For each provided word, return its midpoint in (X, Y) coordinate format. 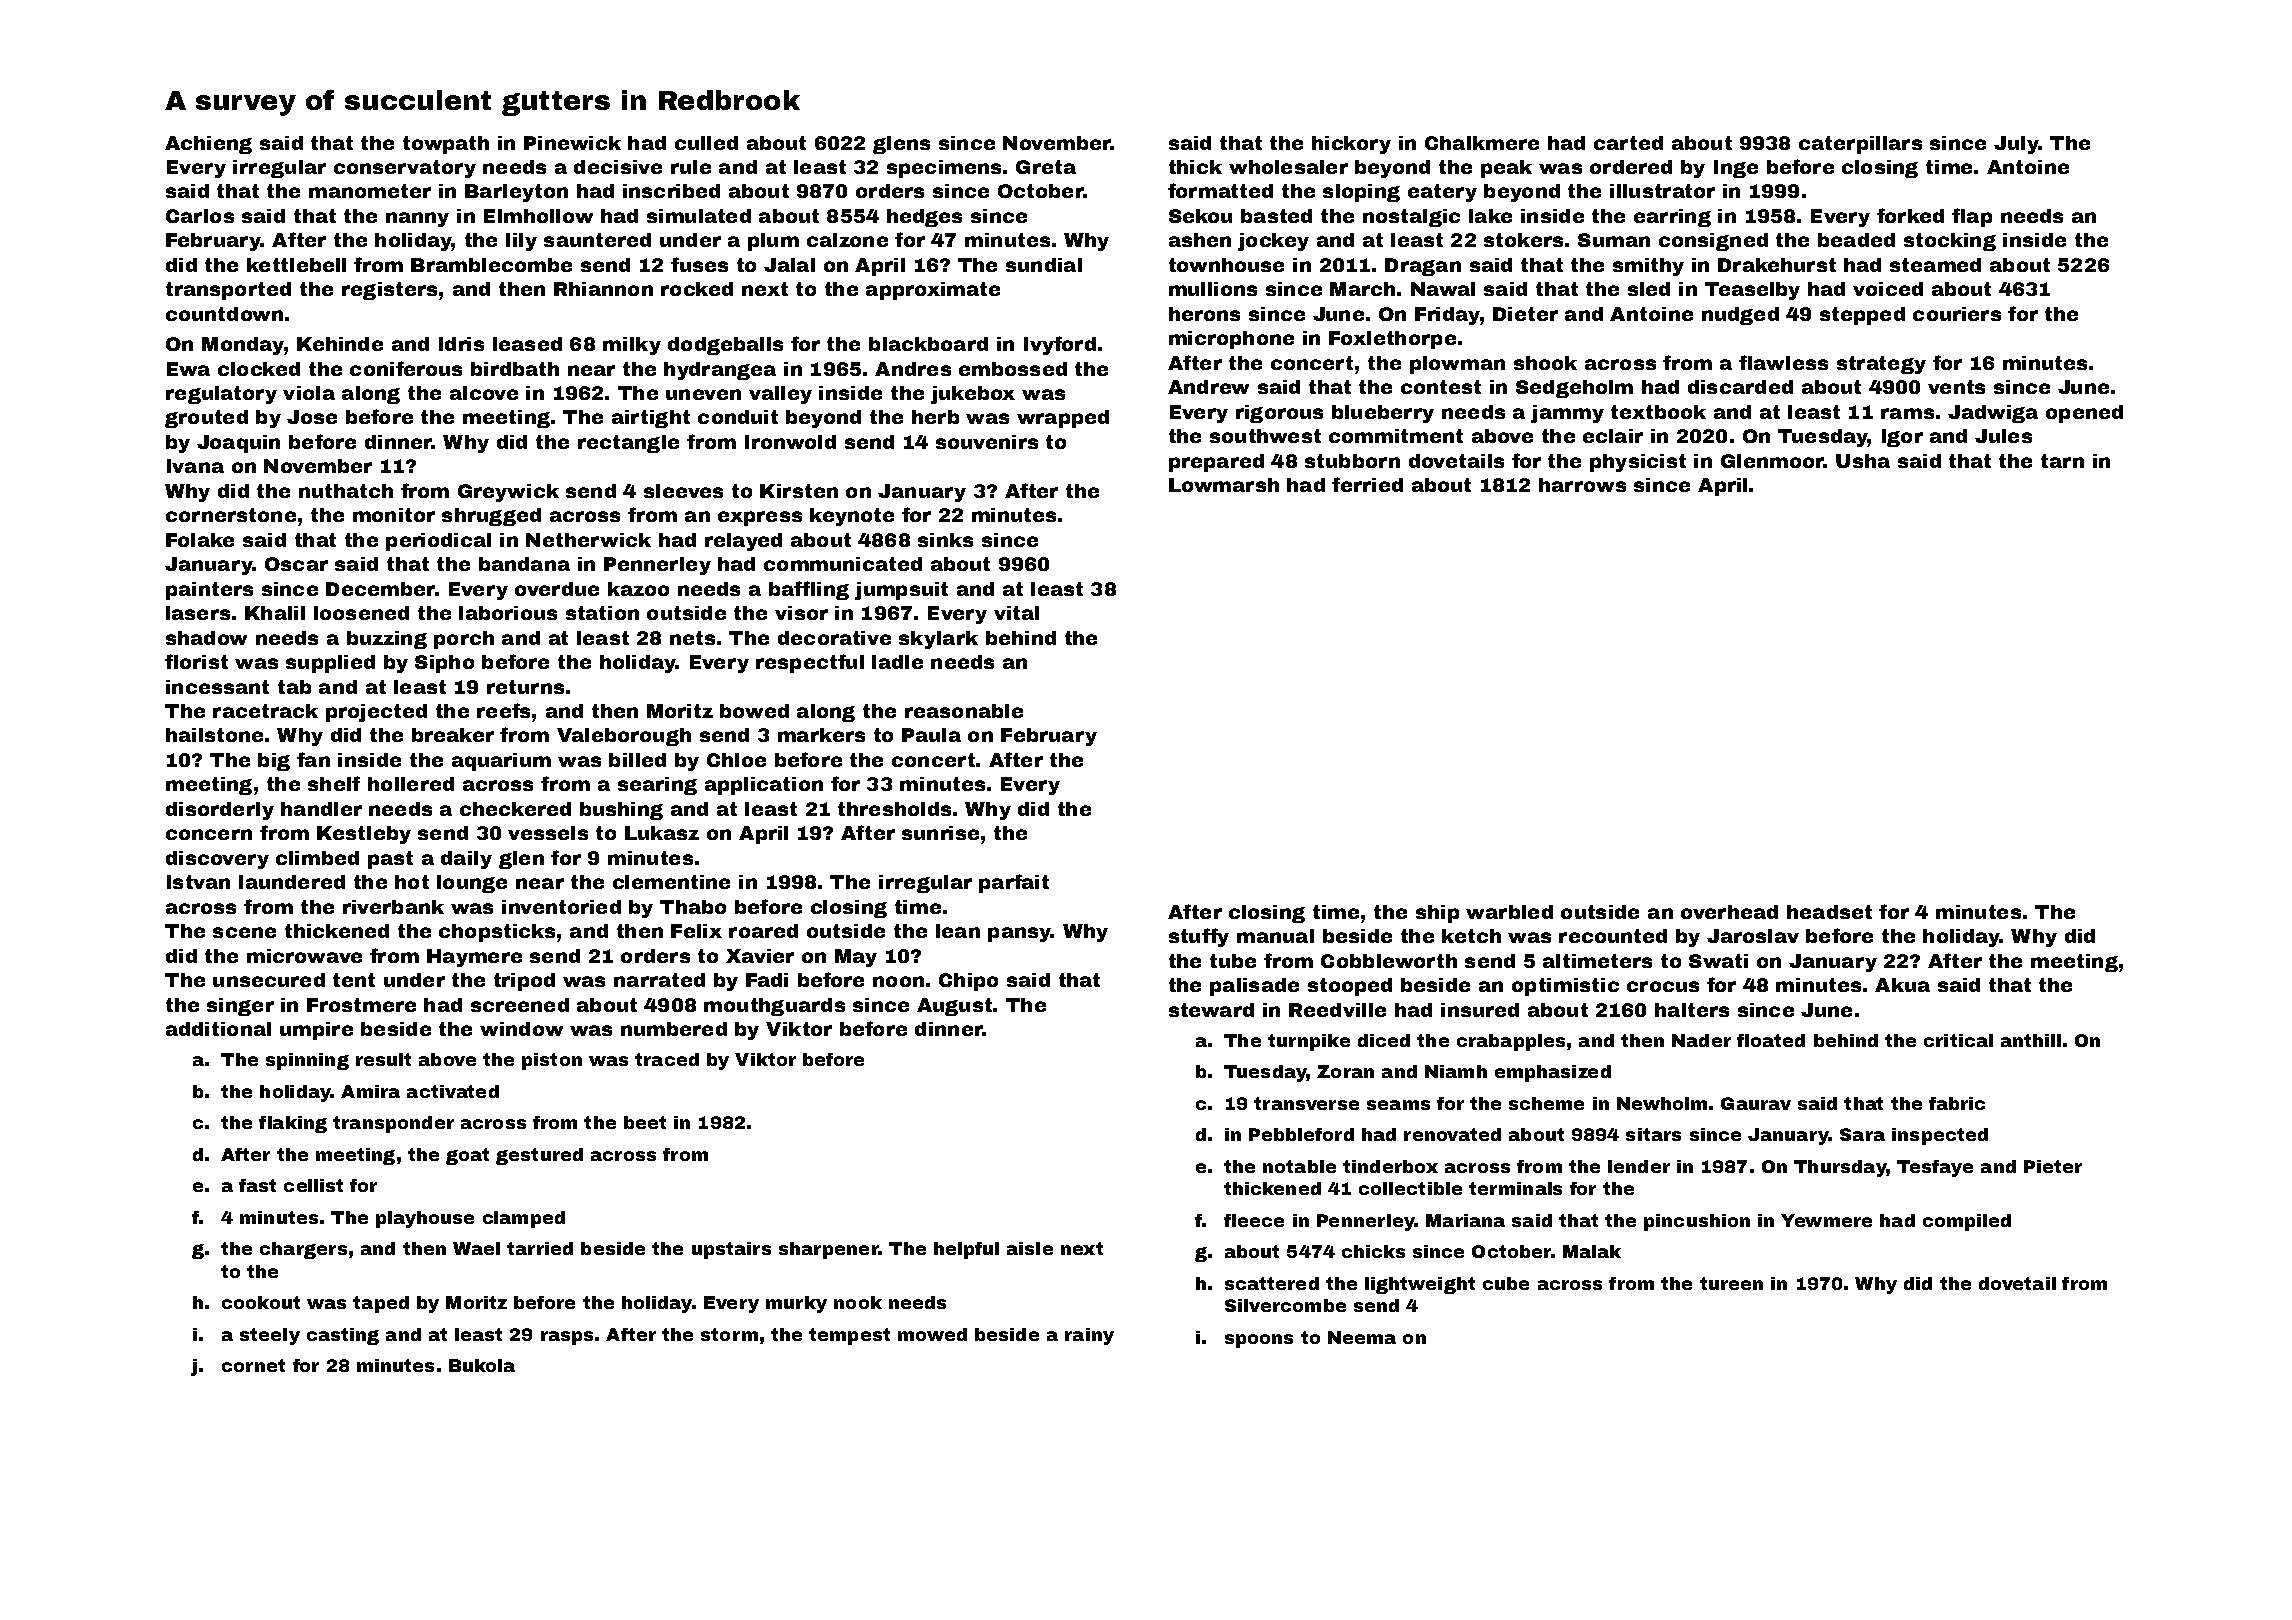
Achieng (208, 145)
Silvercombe (1285, 1305)
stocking (1950, 242)
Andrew (1208, 387)
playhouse (425, 1219)
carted (1628, 143)
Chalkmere (1482, 143)
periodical (438, 542)
